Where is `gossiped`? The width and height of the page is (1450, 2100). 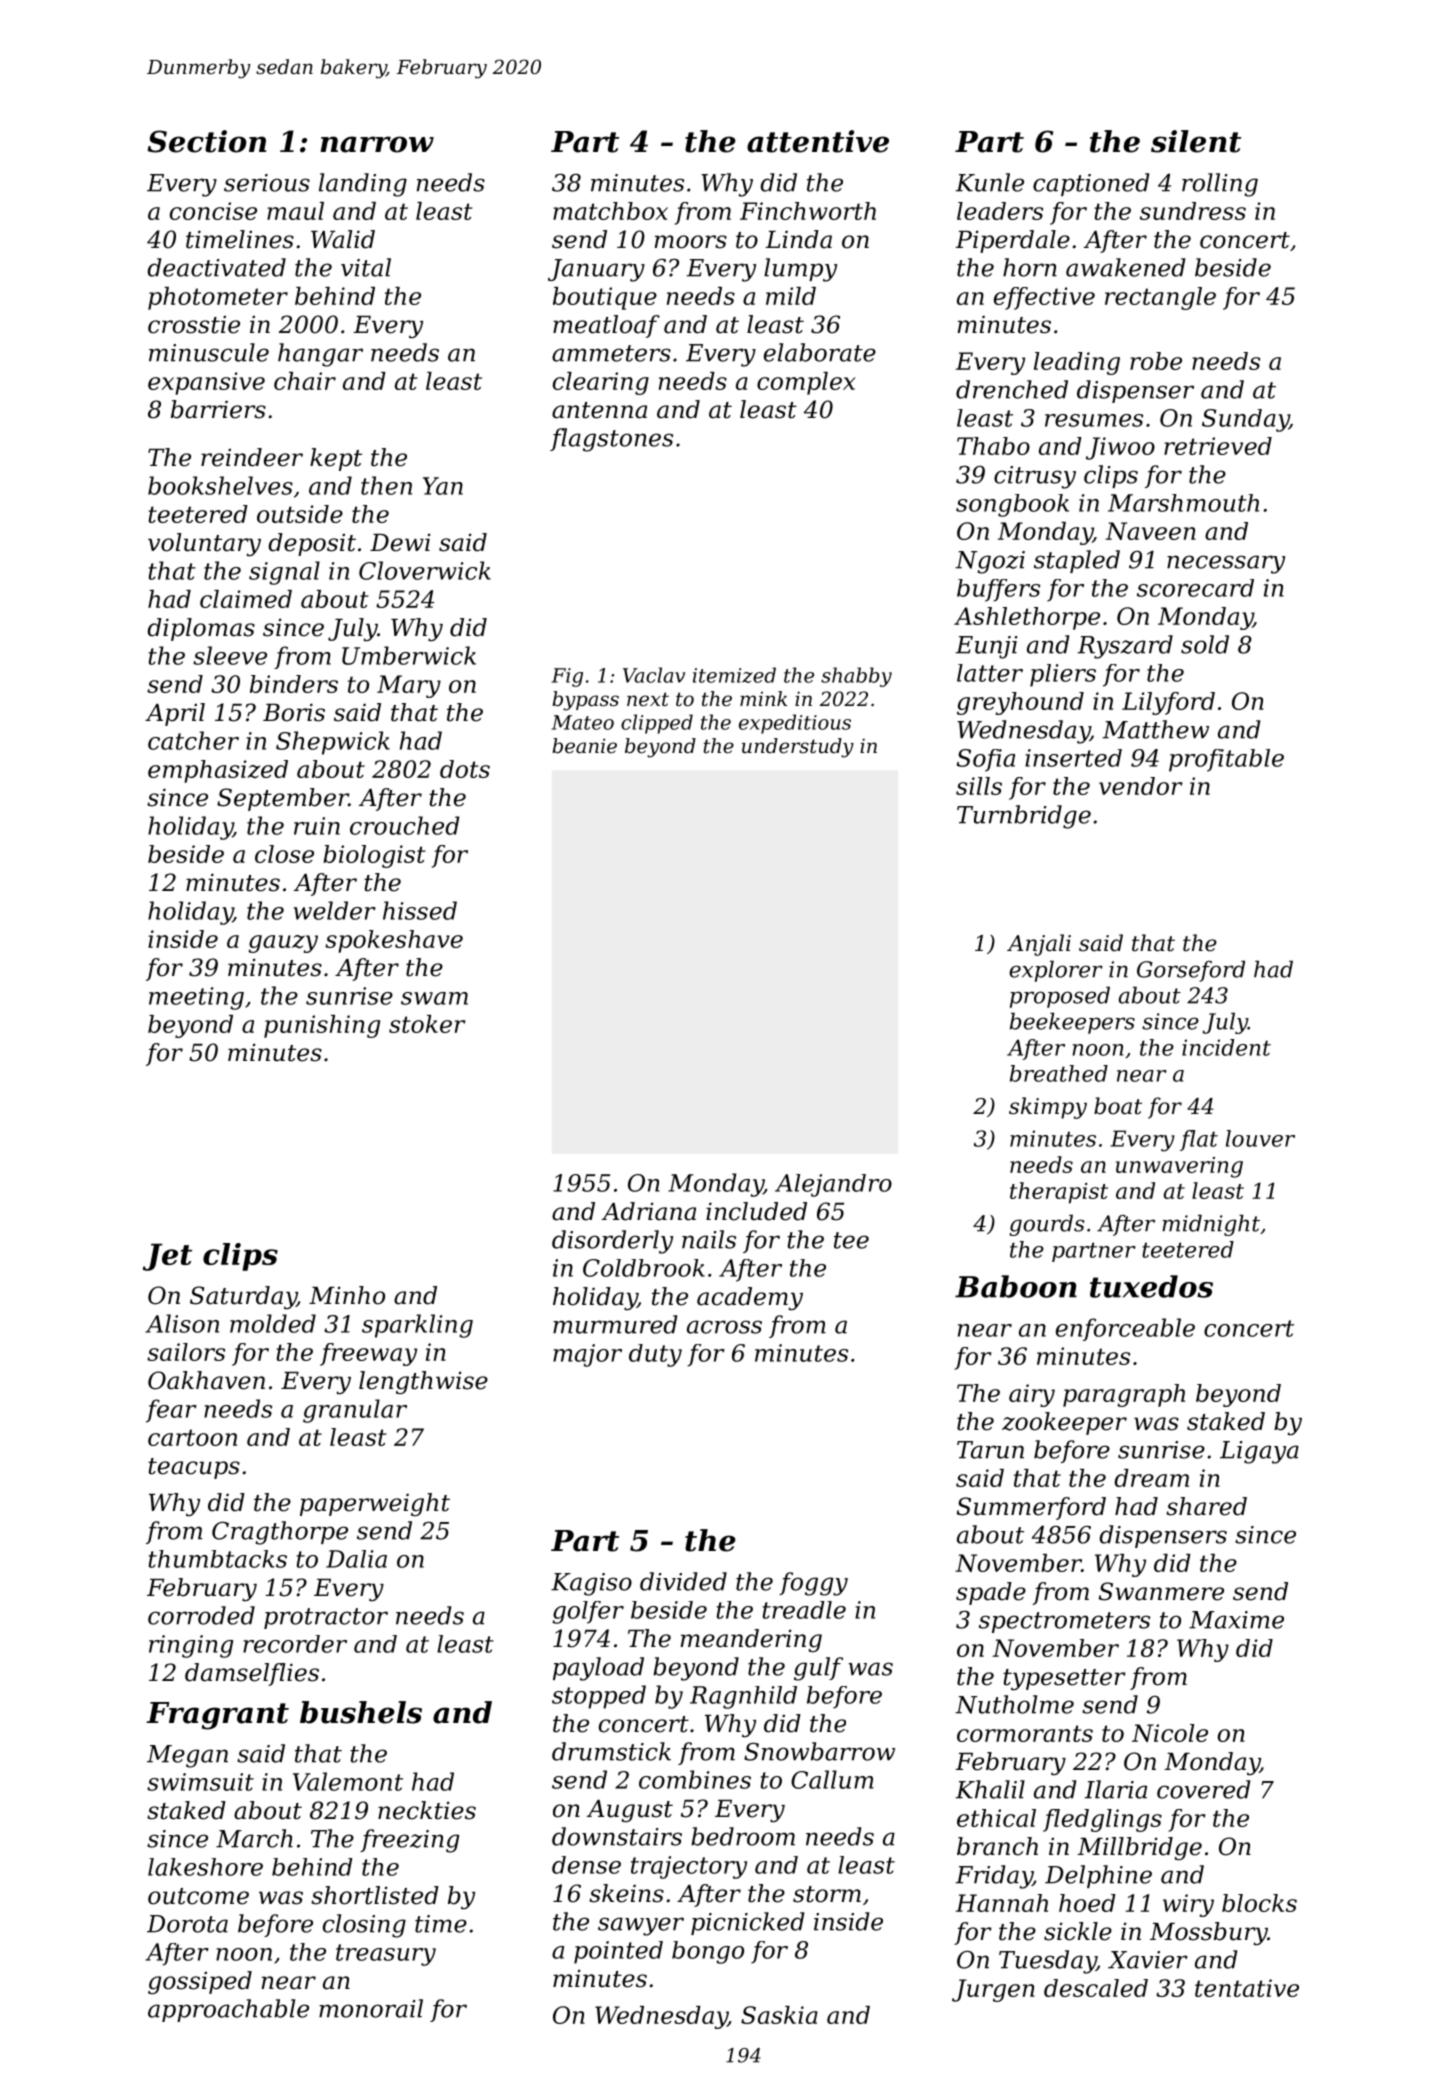
gossiped is located at coordinates (200, 1982).
